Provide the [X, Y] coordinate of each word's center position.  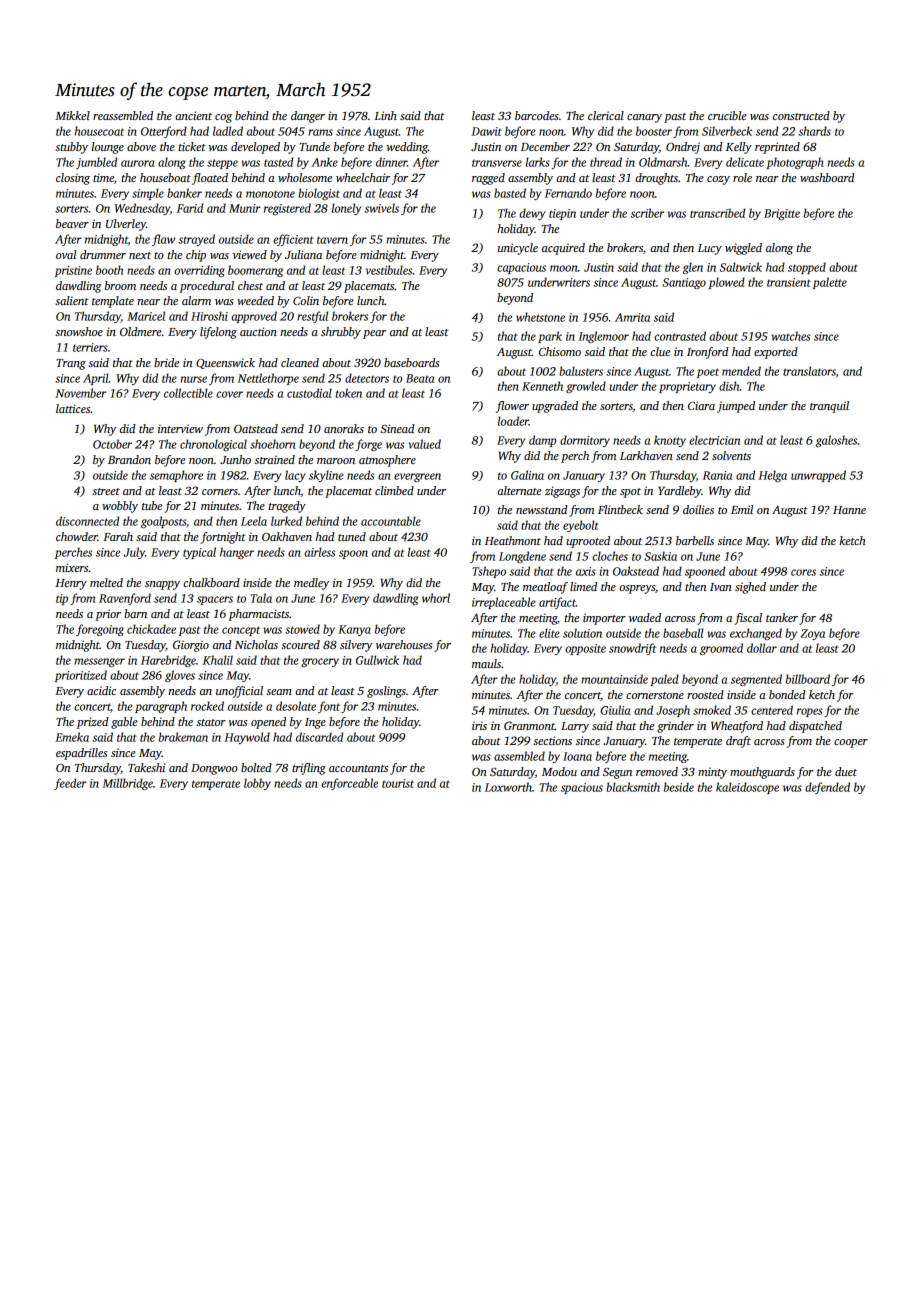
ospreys [637, 589]
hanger [237, 553]
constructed [801, 115]
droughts [656, 179]
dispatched [815, 727]
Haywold [247, 738]
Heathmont [513, 540]
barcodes [537, 115]
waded [645, 617]
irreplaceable [504, 603]
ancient [193, 115]
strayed [196, 240]
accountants [358, 768]
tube [152, 505]
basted [510, 193]
